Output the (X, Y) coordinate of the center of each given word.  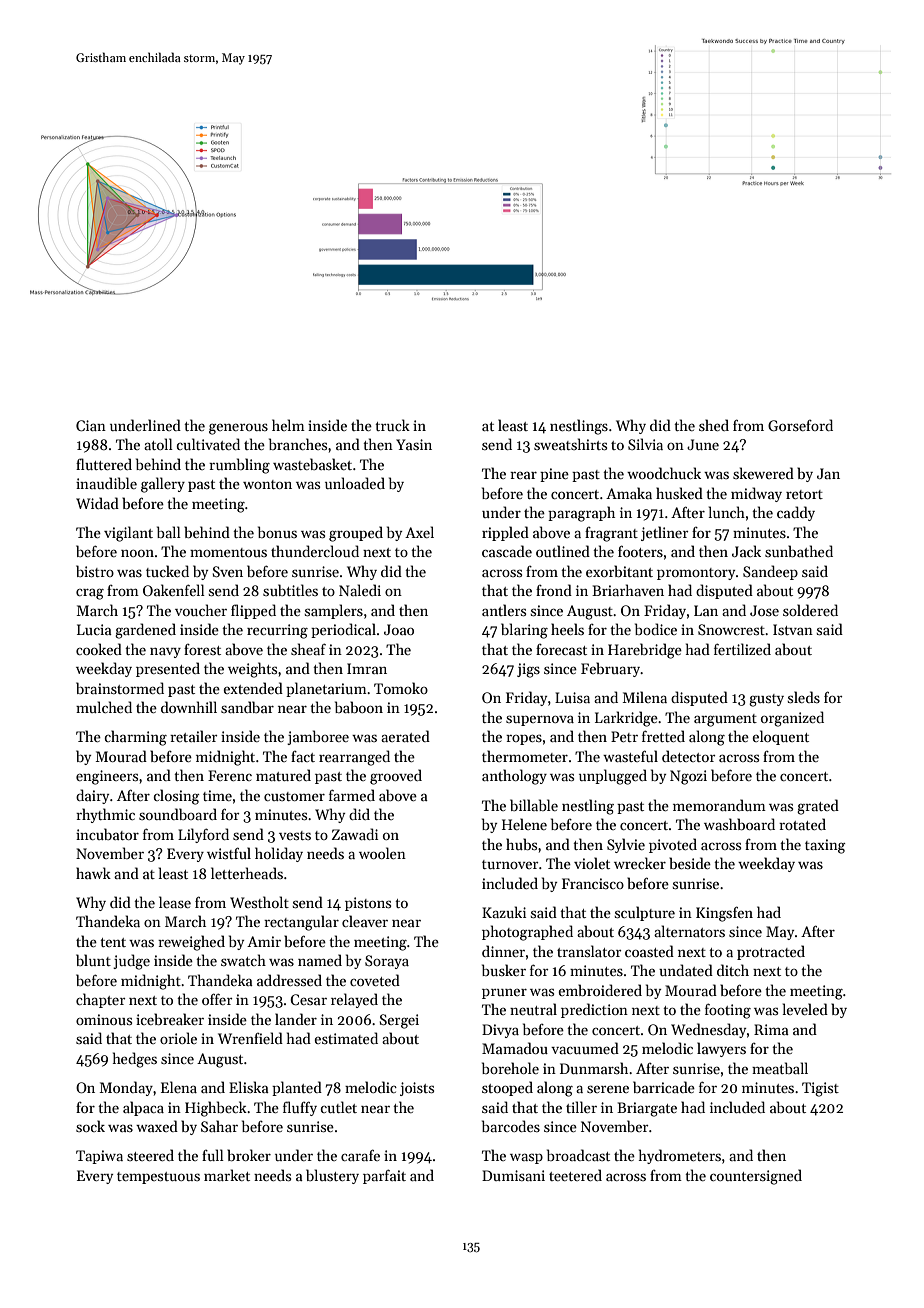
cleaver (365, 921)
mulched (104, 707)
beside (690, 863)
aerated (405, 736)
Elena (179, 1087)
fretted (663, 736)
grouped (356, 534)
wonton (267, 484)
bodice (656, 629)
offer (217, 999)
